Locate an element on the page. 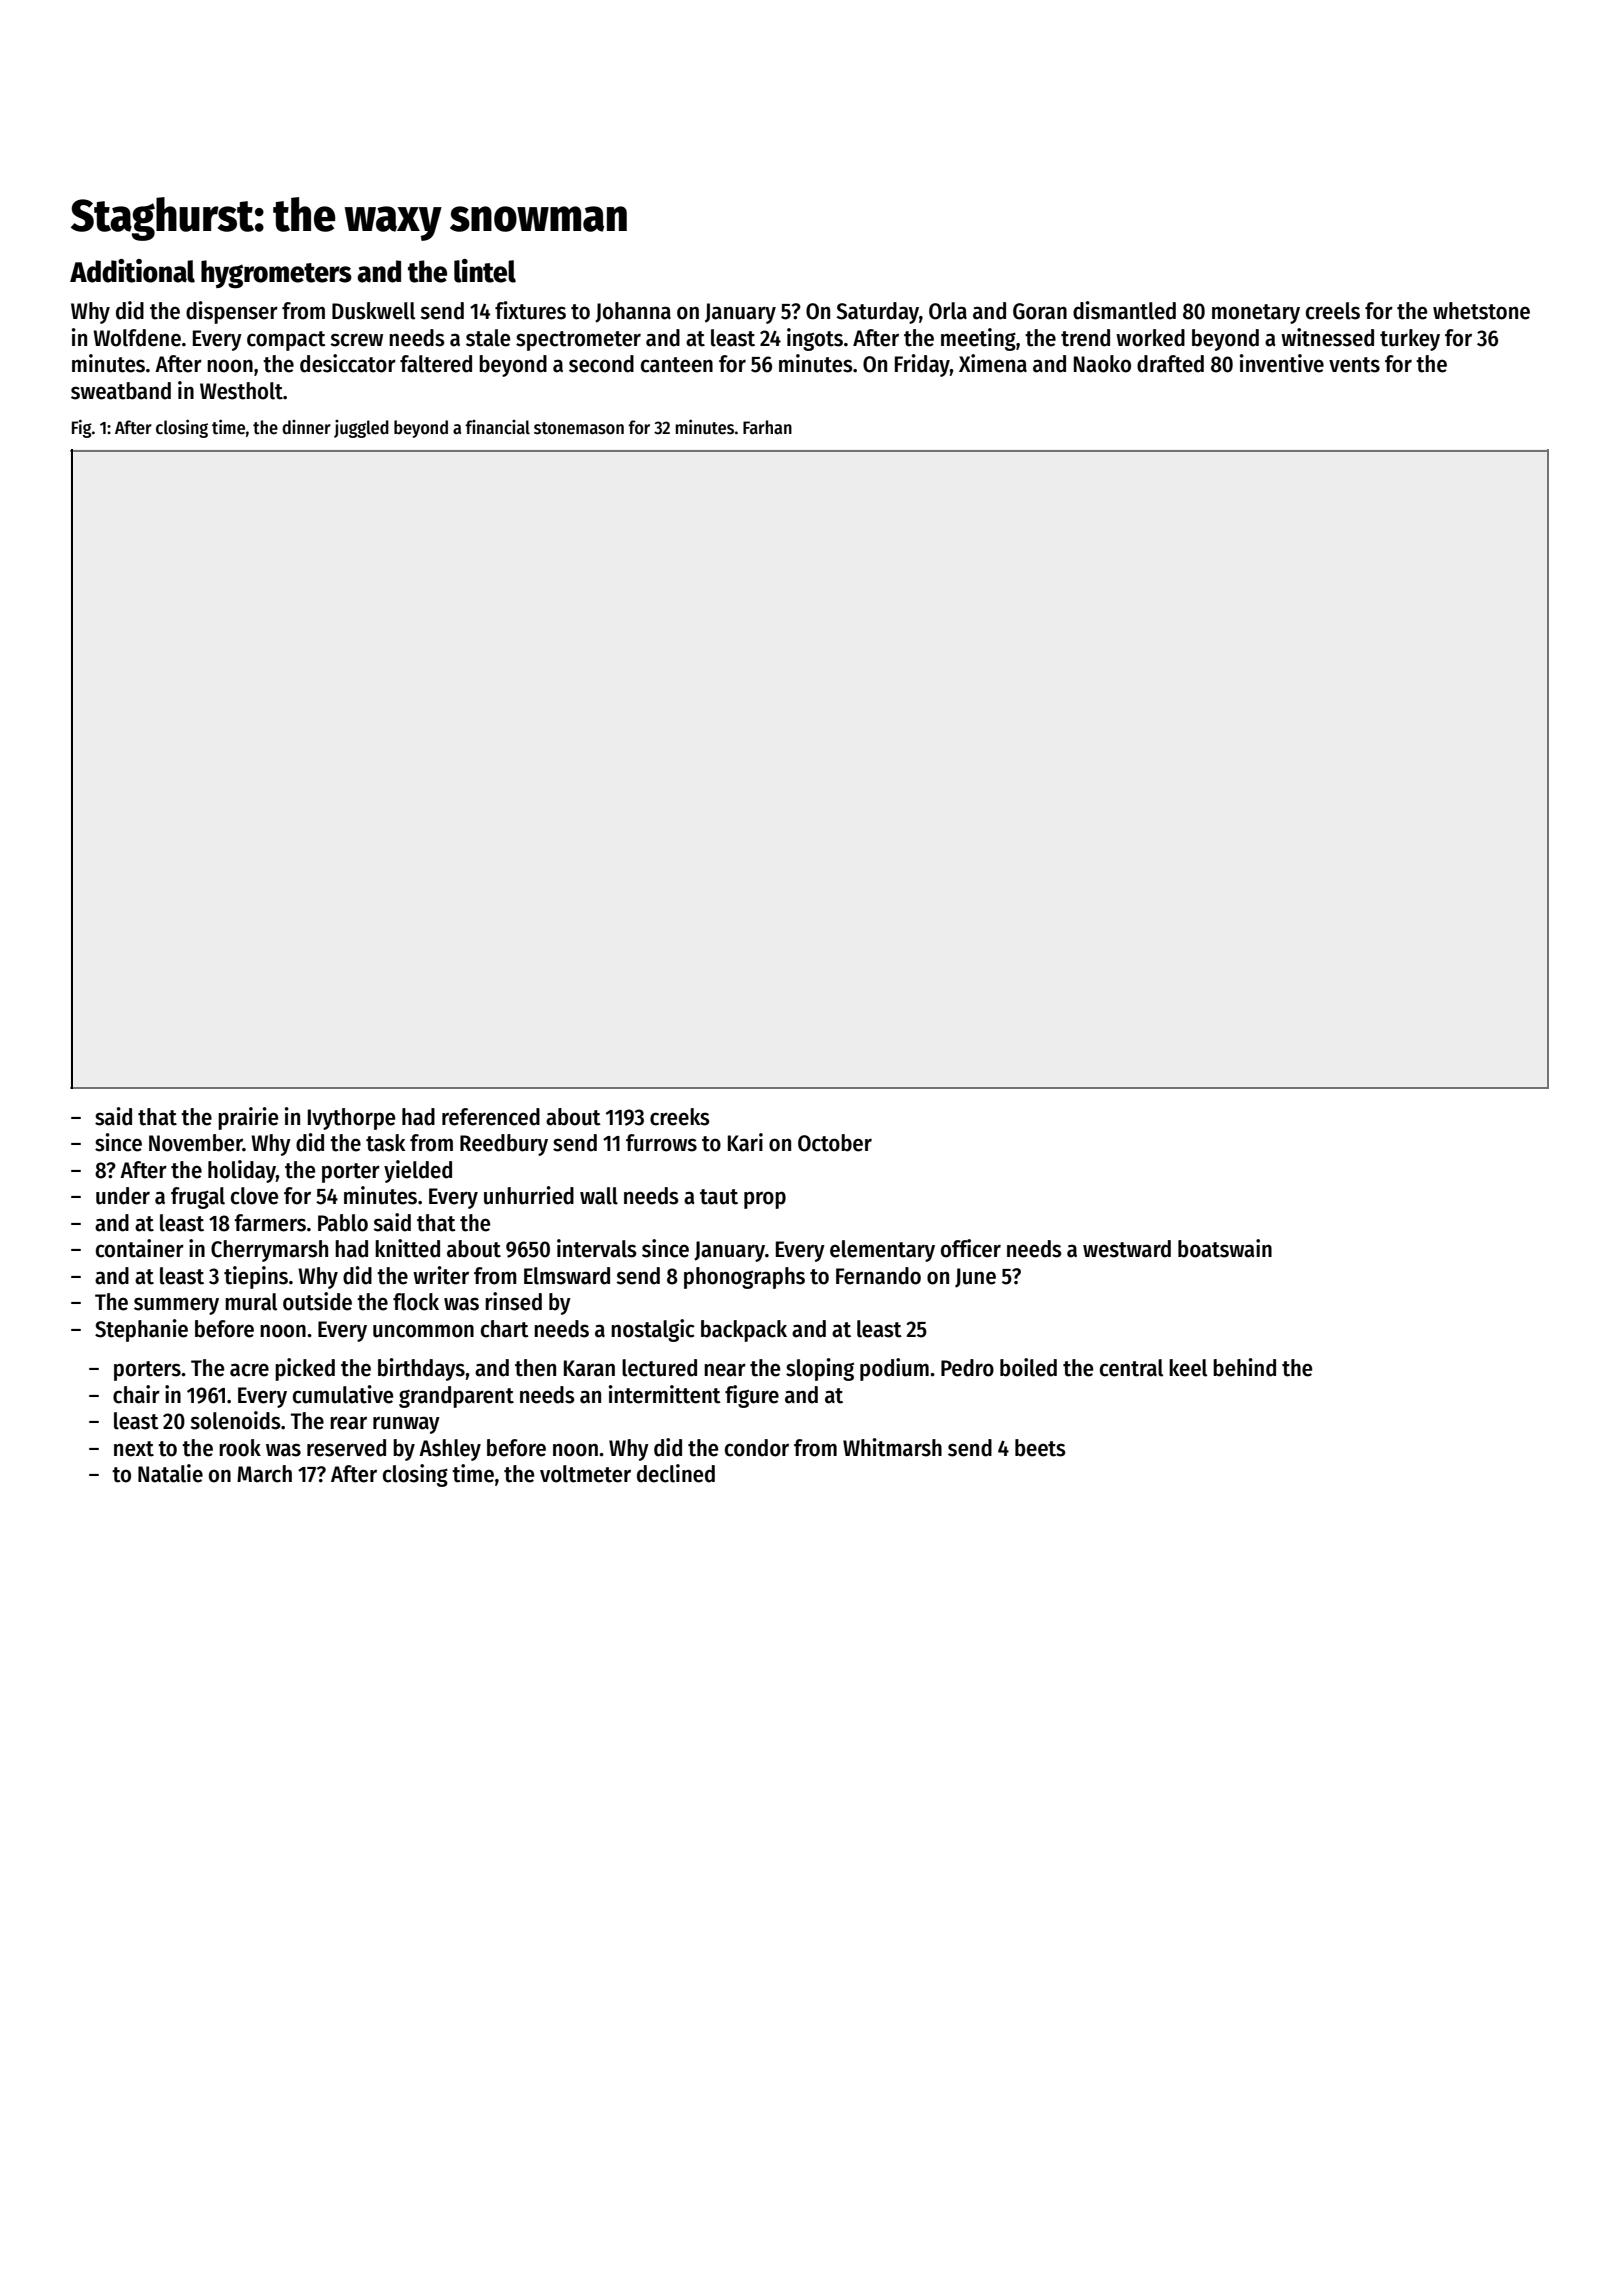  dinner is located at coordinates (306, 427).
